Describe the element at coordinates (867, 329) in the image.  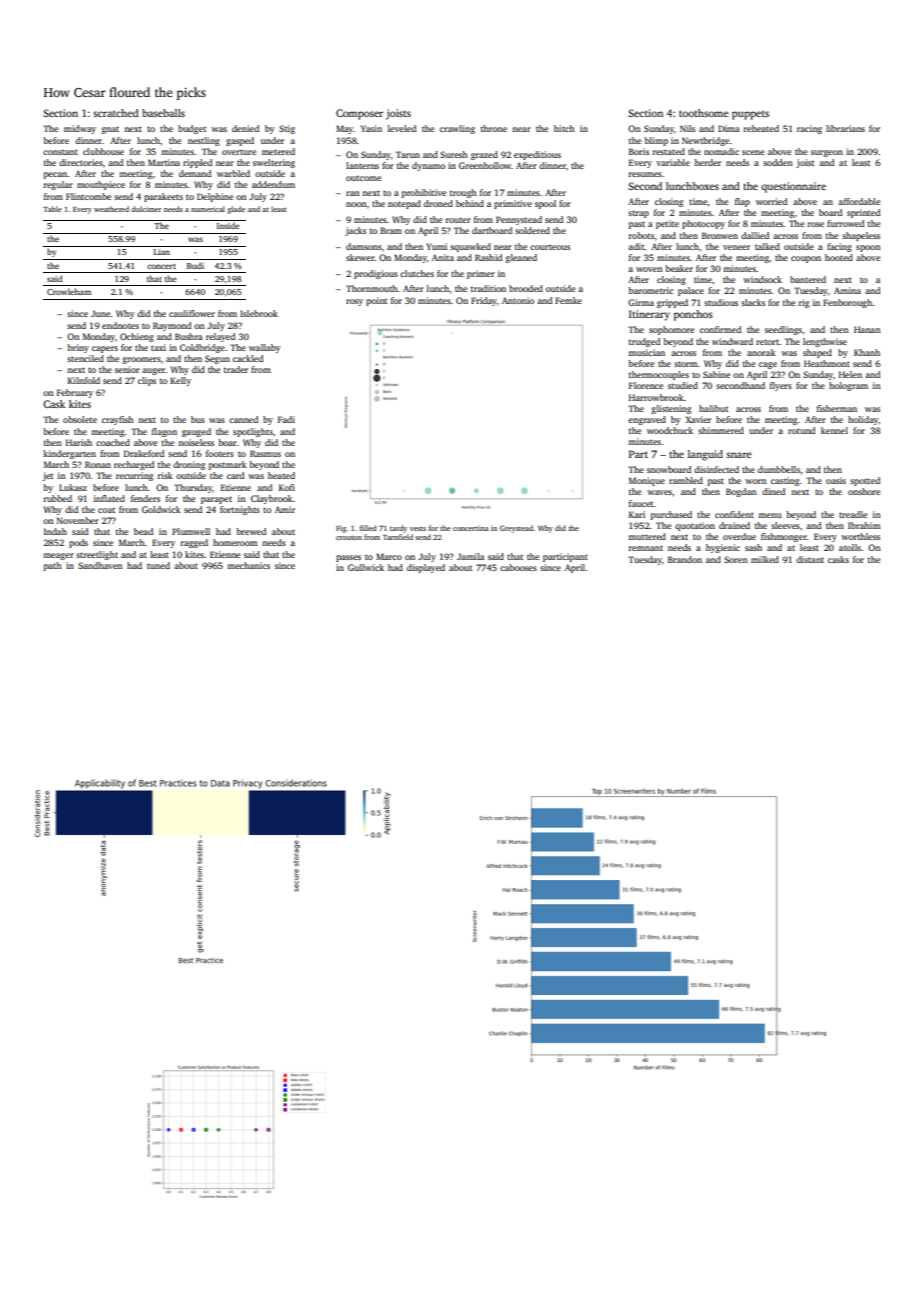
I see `Hanan` at that location.
